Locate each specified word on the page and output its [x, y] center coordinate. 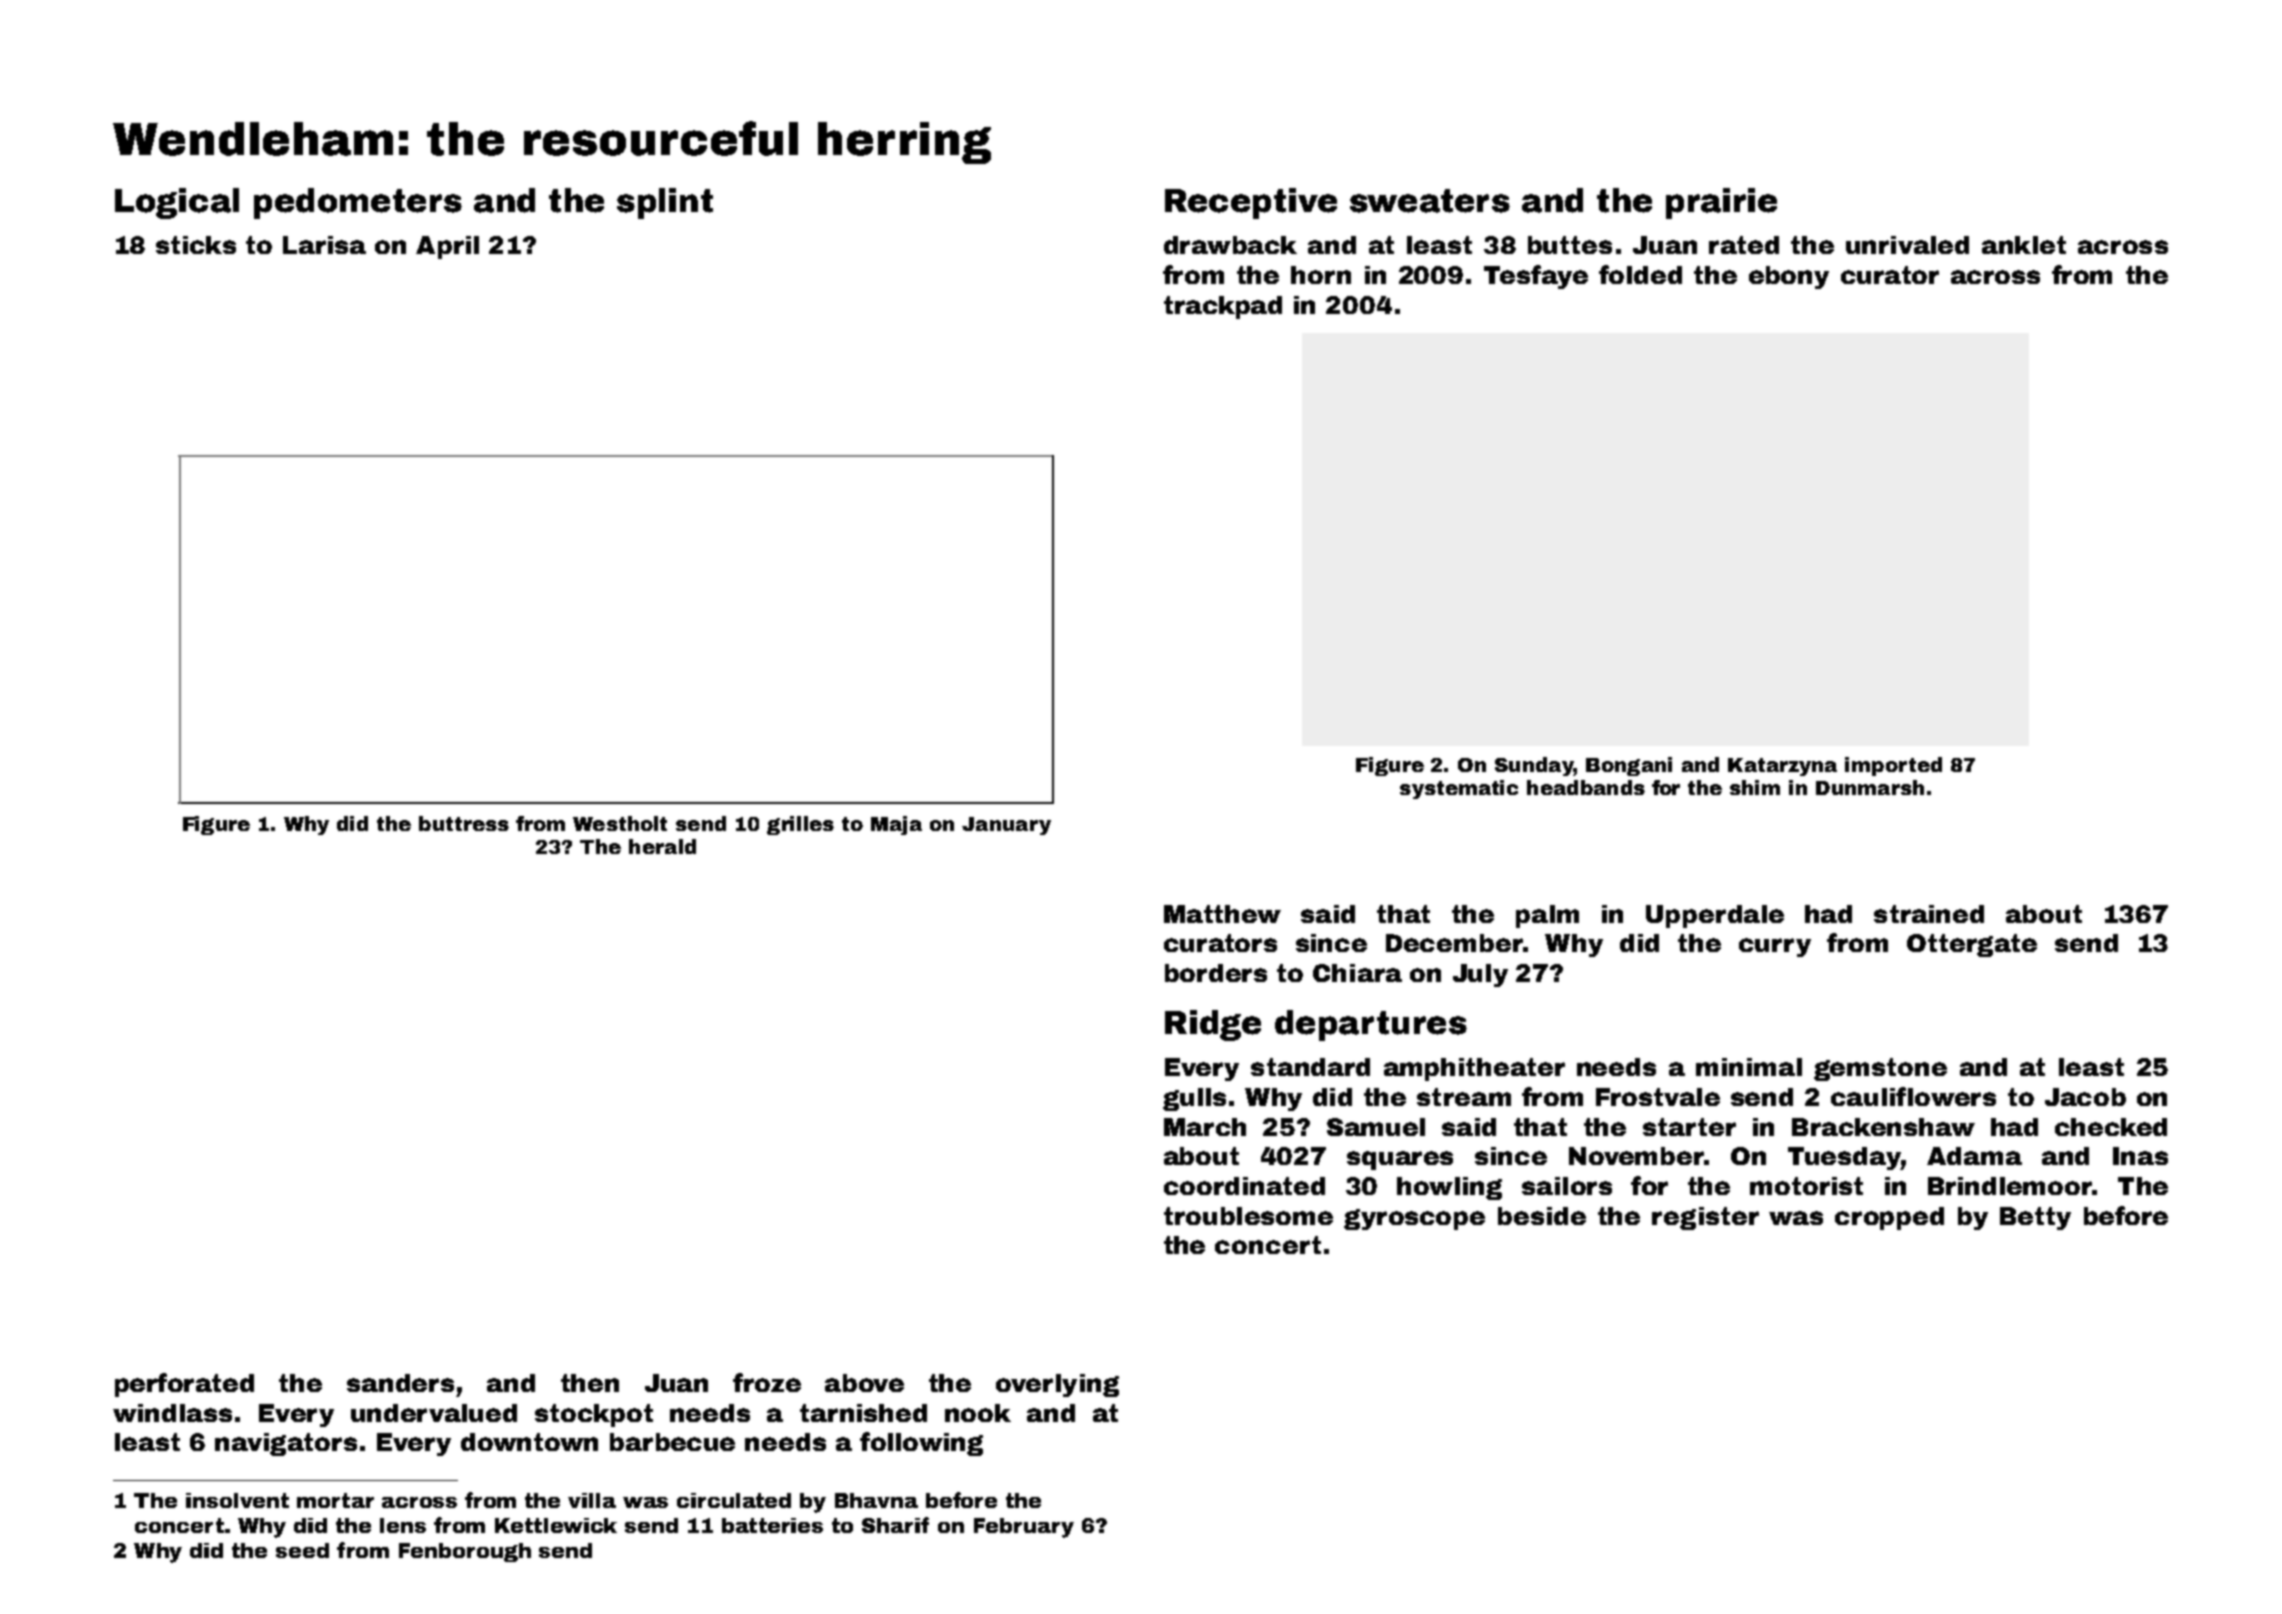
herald [662, 846]
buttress [464, 823]
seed [302, 1550]
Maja [896, 825]
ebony [1789, 277]
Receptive [1251, 203]
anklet [2024, 245]
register [1705, 1218]
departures [1371, 1025]
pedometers [358, 203]
